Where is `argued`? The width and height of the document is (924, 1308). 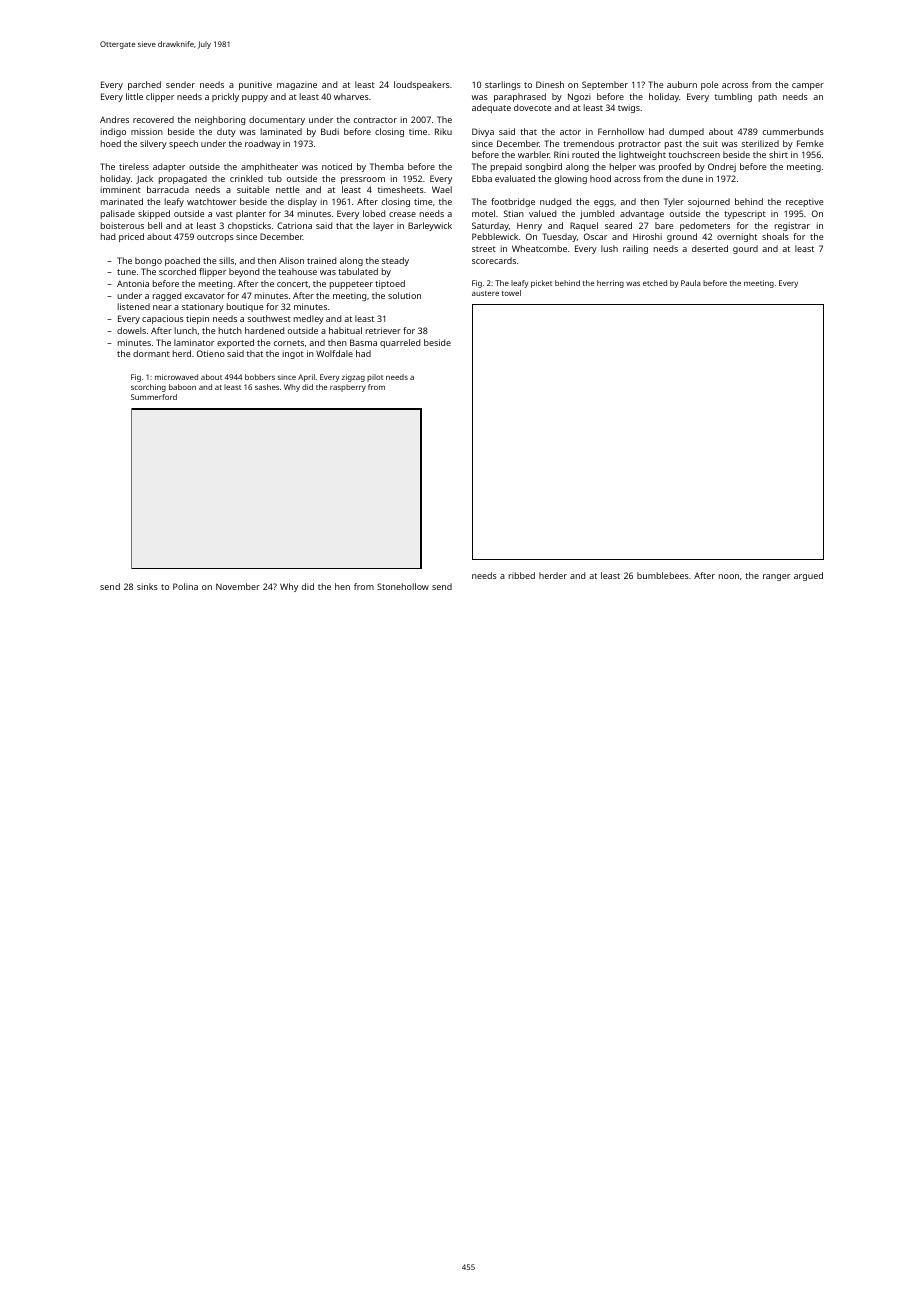
argued is located at coordinates (808, 576).
